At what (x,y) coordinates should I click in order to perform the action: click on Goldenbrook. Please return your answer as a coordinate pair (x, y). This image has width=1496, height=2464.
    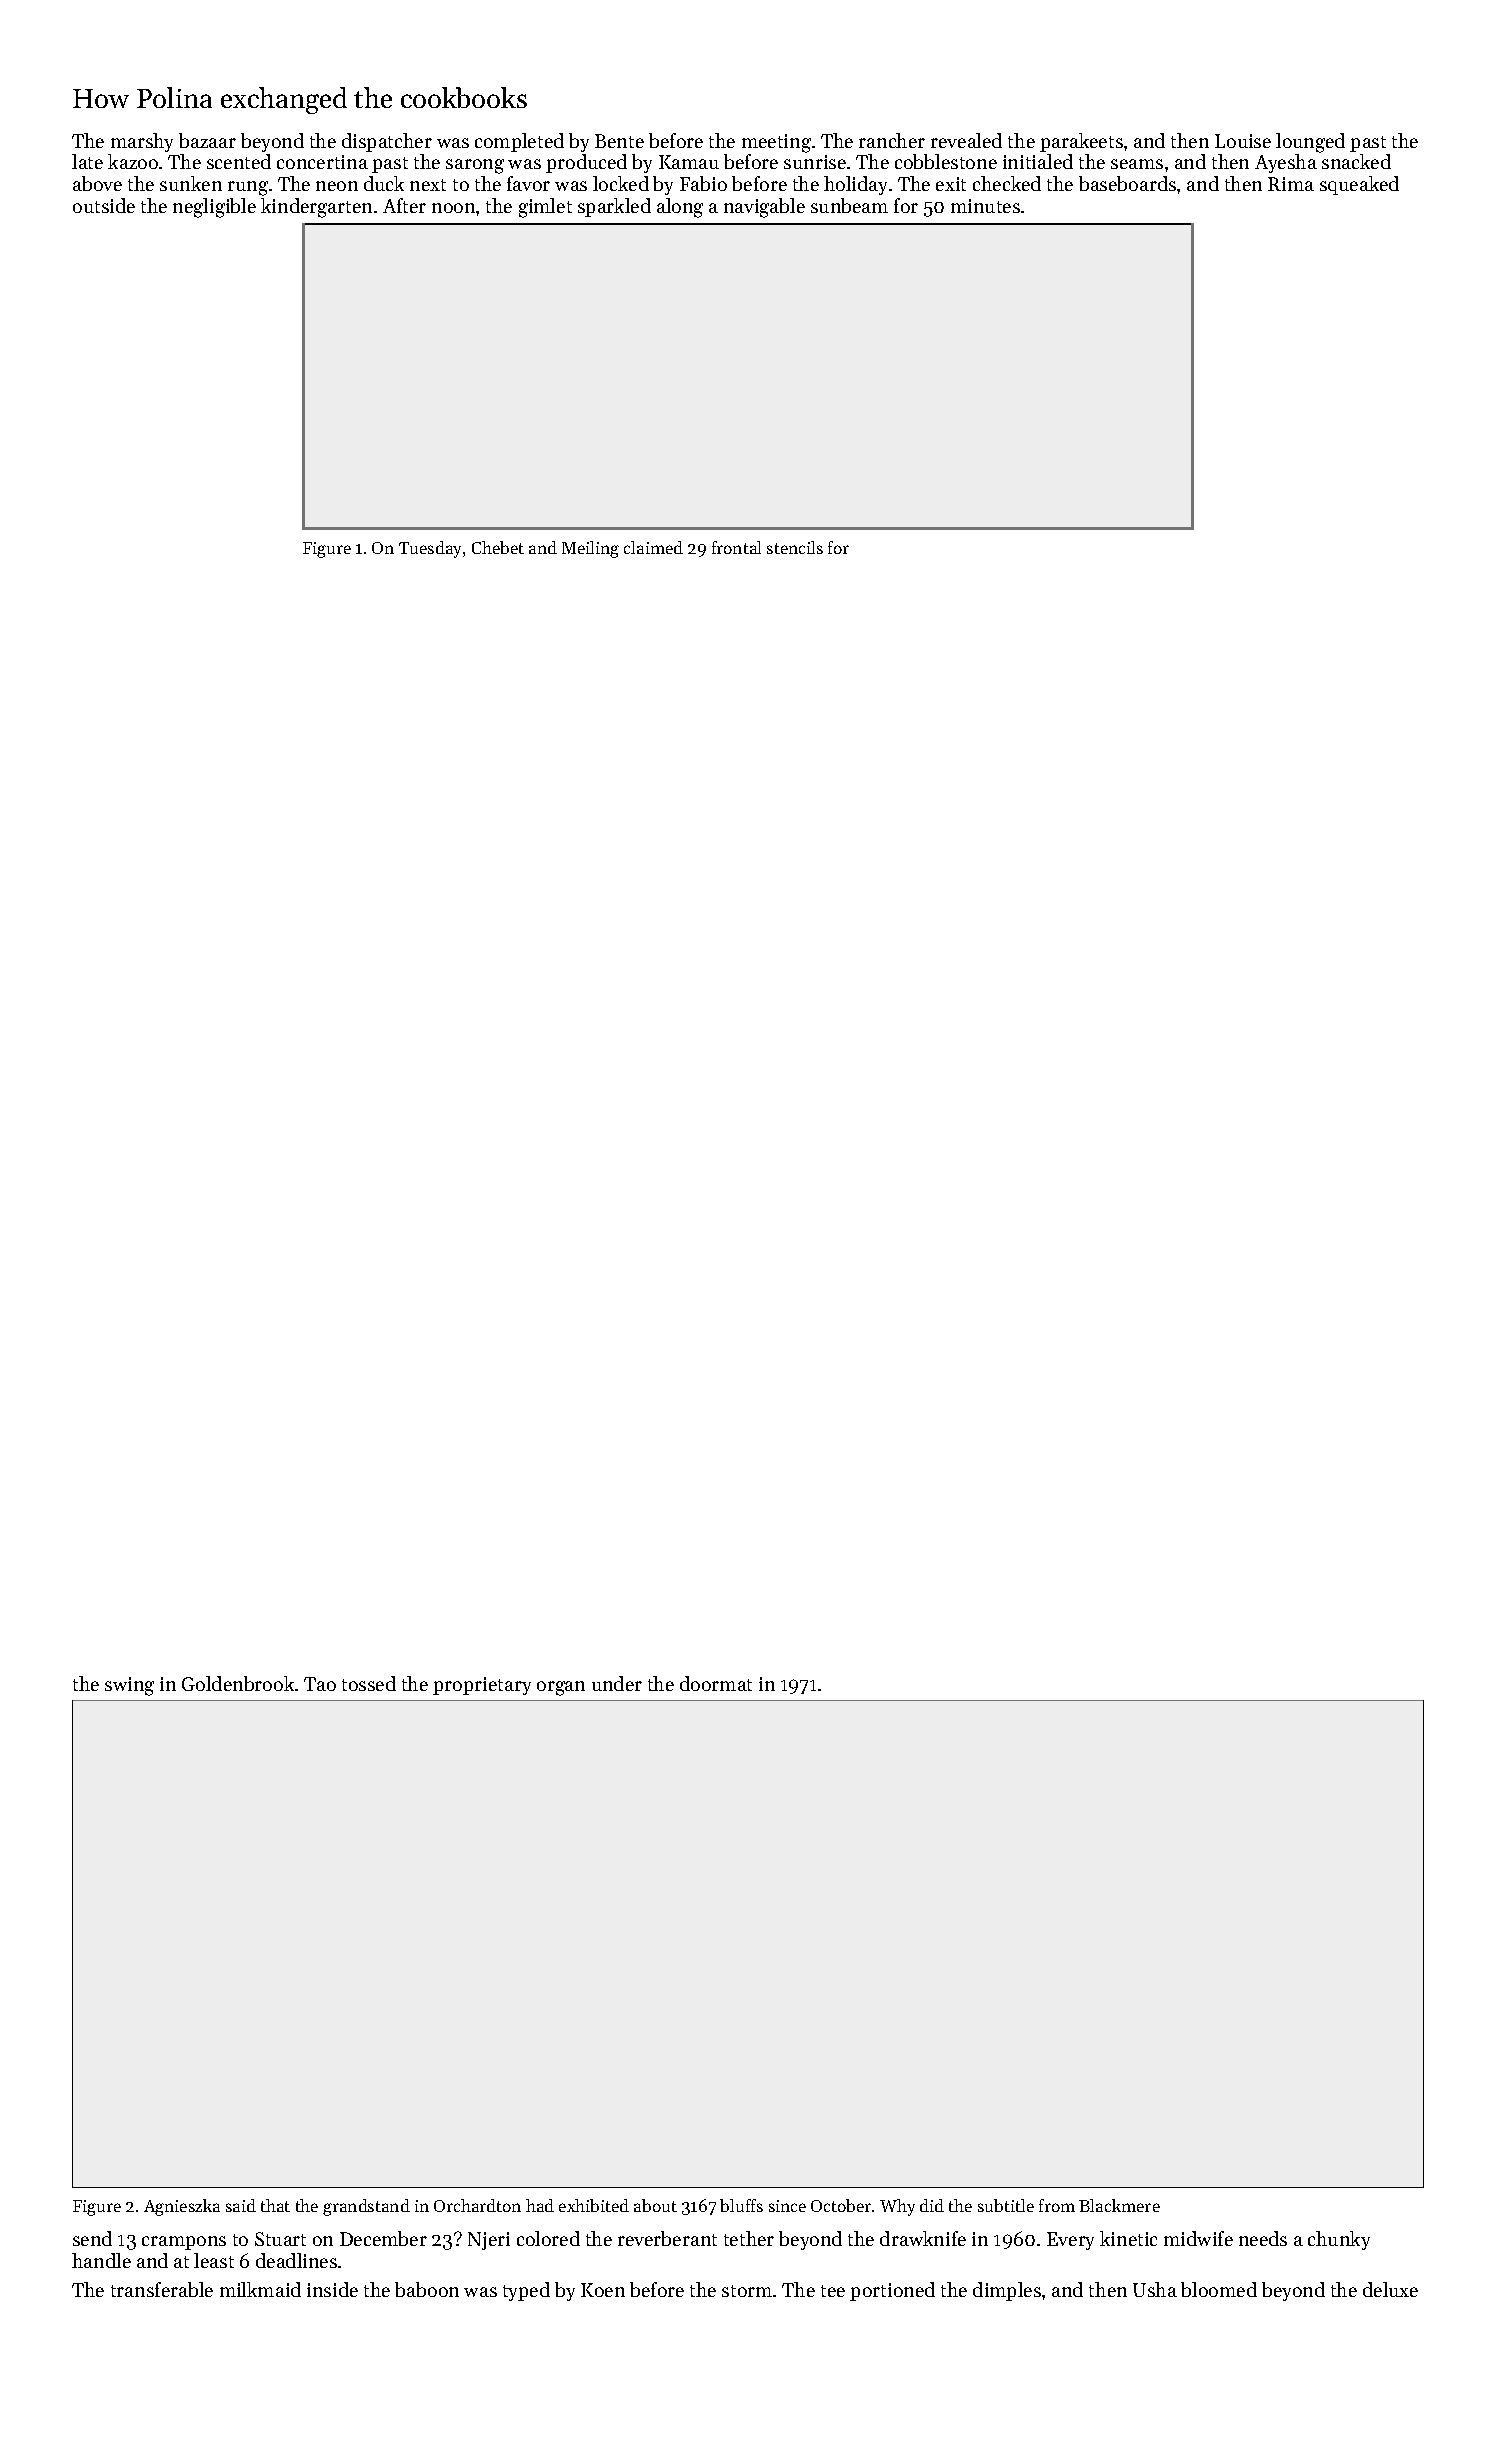
    Looking at the image, I should click on (238, 1683).
